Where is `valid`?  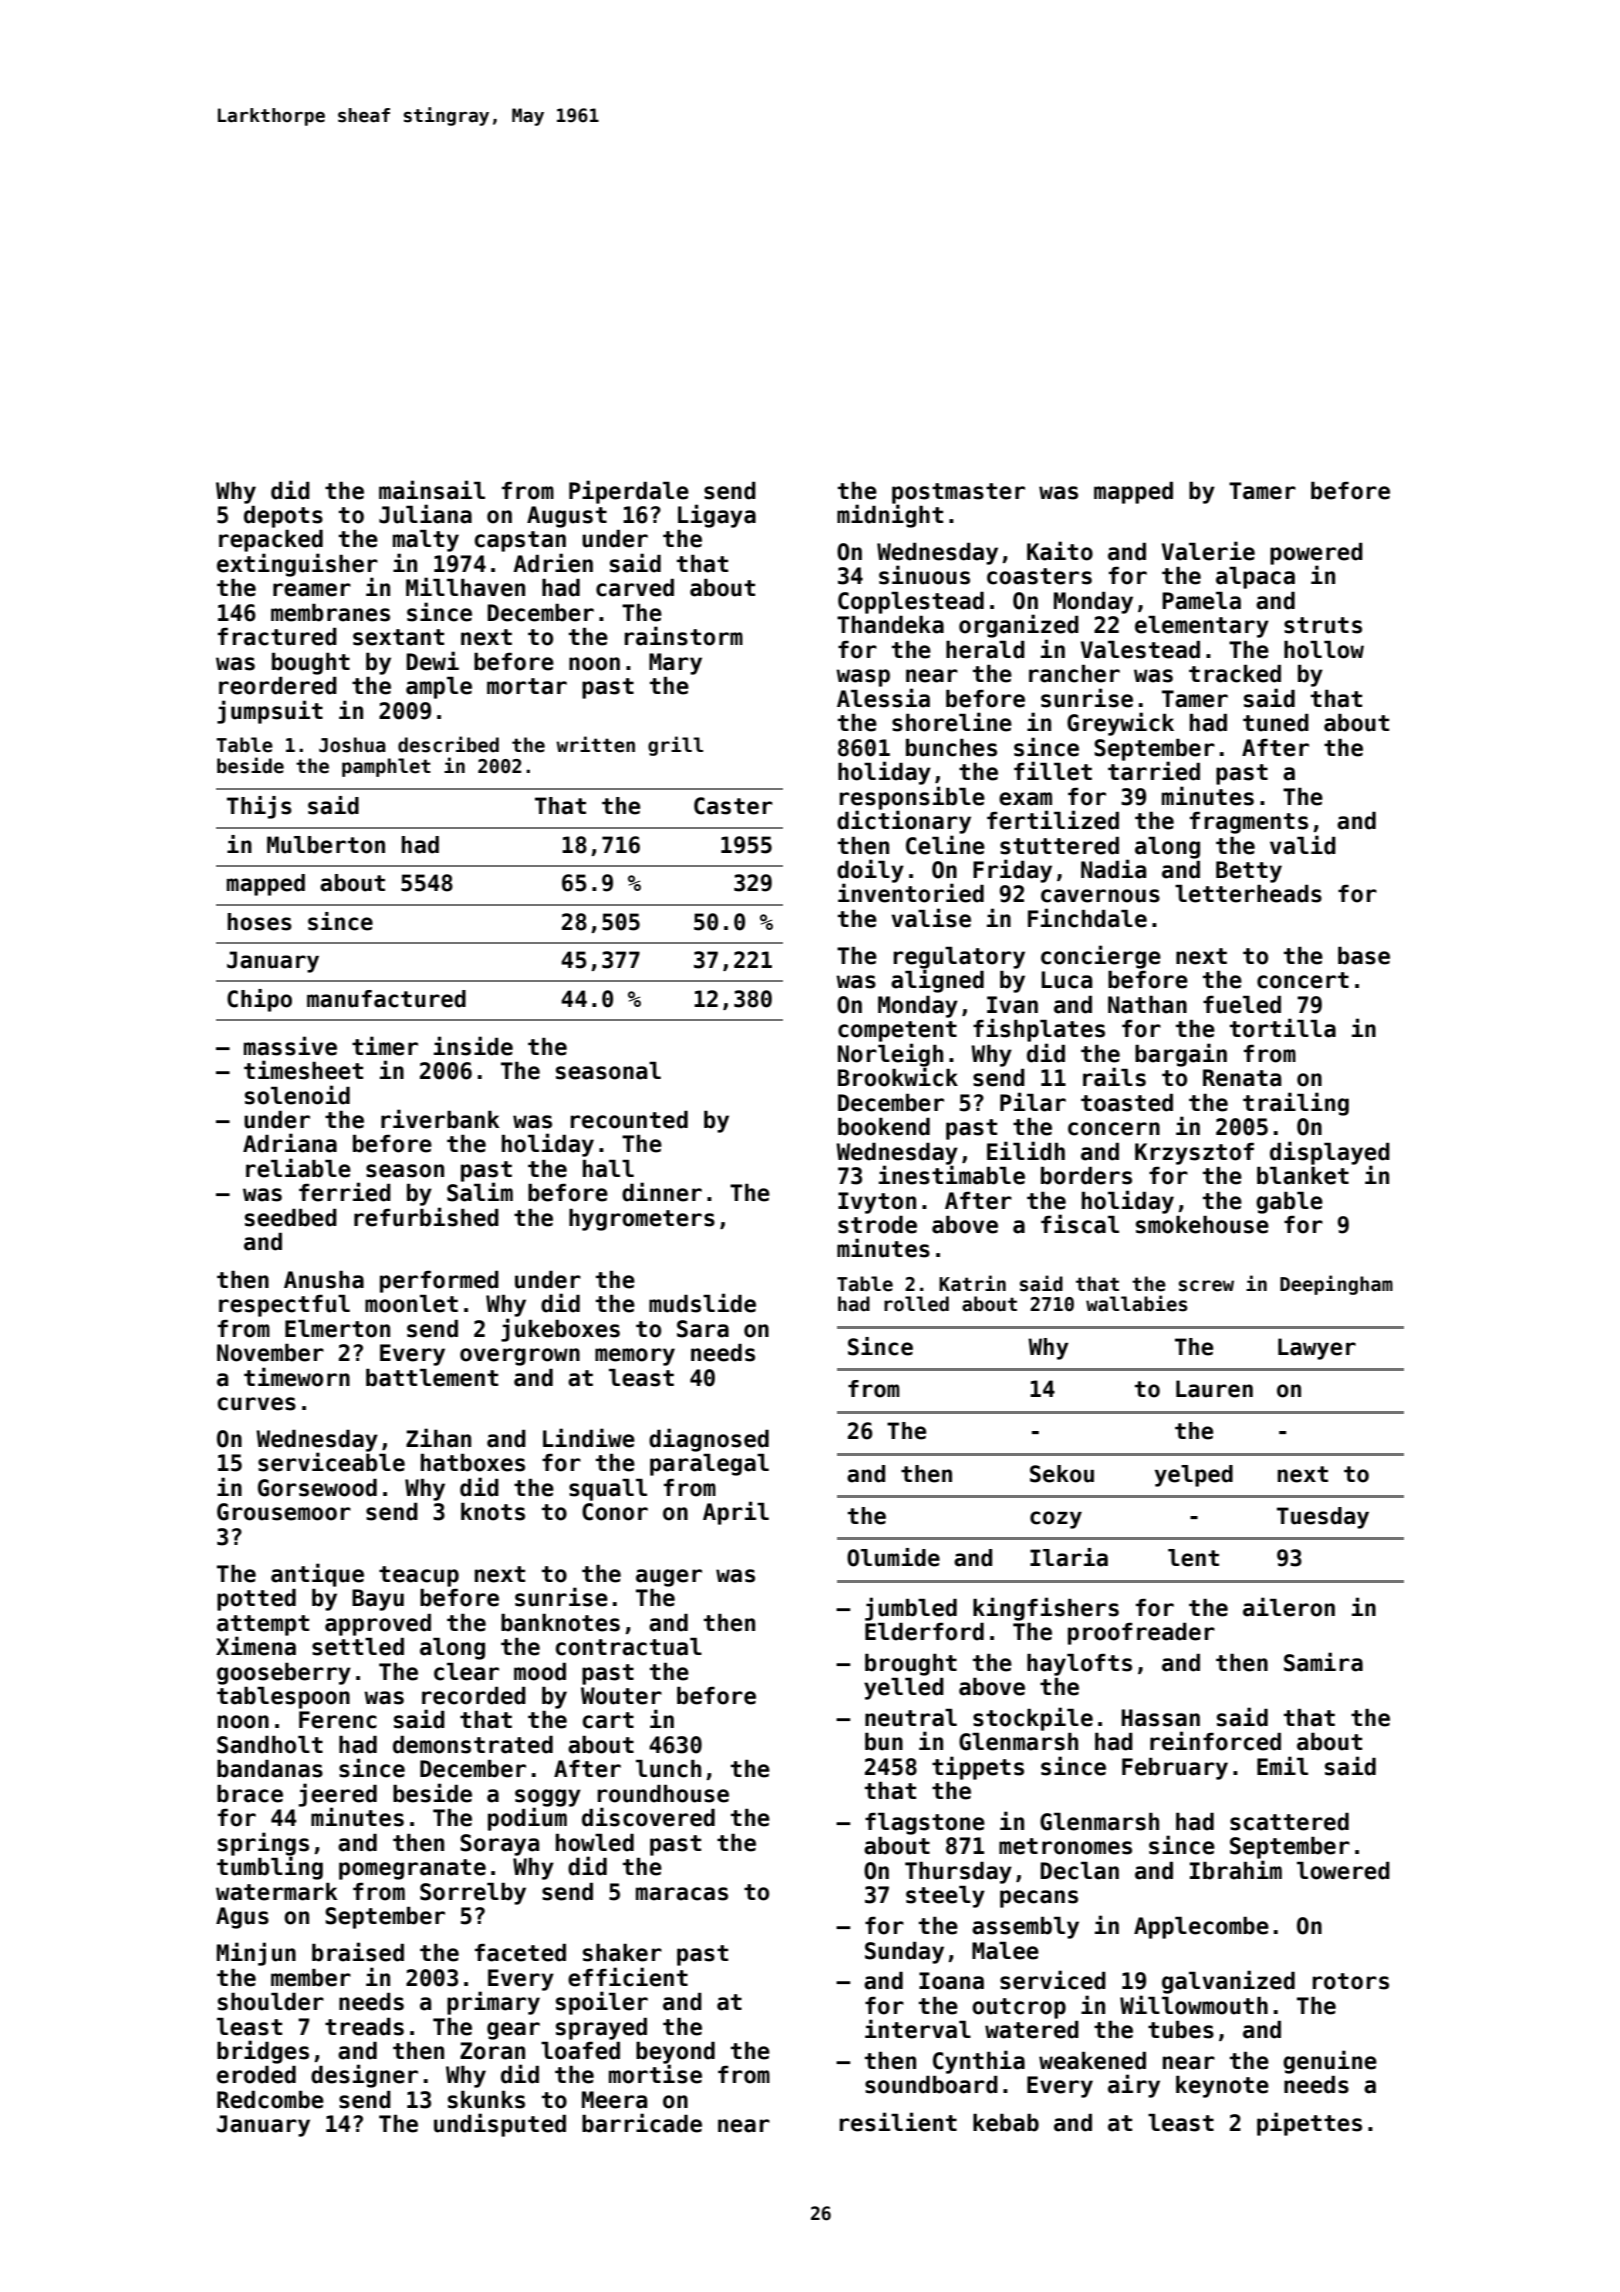
valid is located at coordinates (1303, 845).
